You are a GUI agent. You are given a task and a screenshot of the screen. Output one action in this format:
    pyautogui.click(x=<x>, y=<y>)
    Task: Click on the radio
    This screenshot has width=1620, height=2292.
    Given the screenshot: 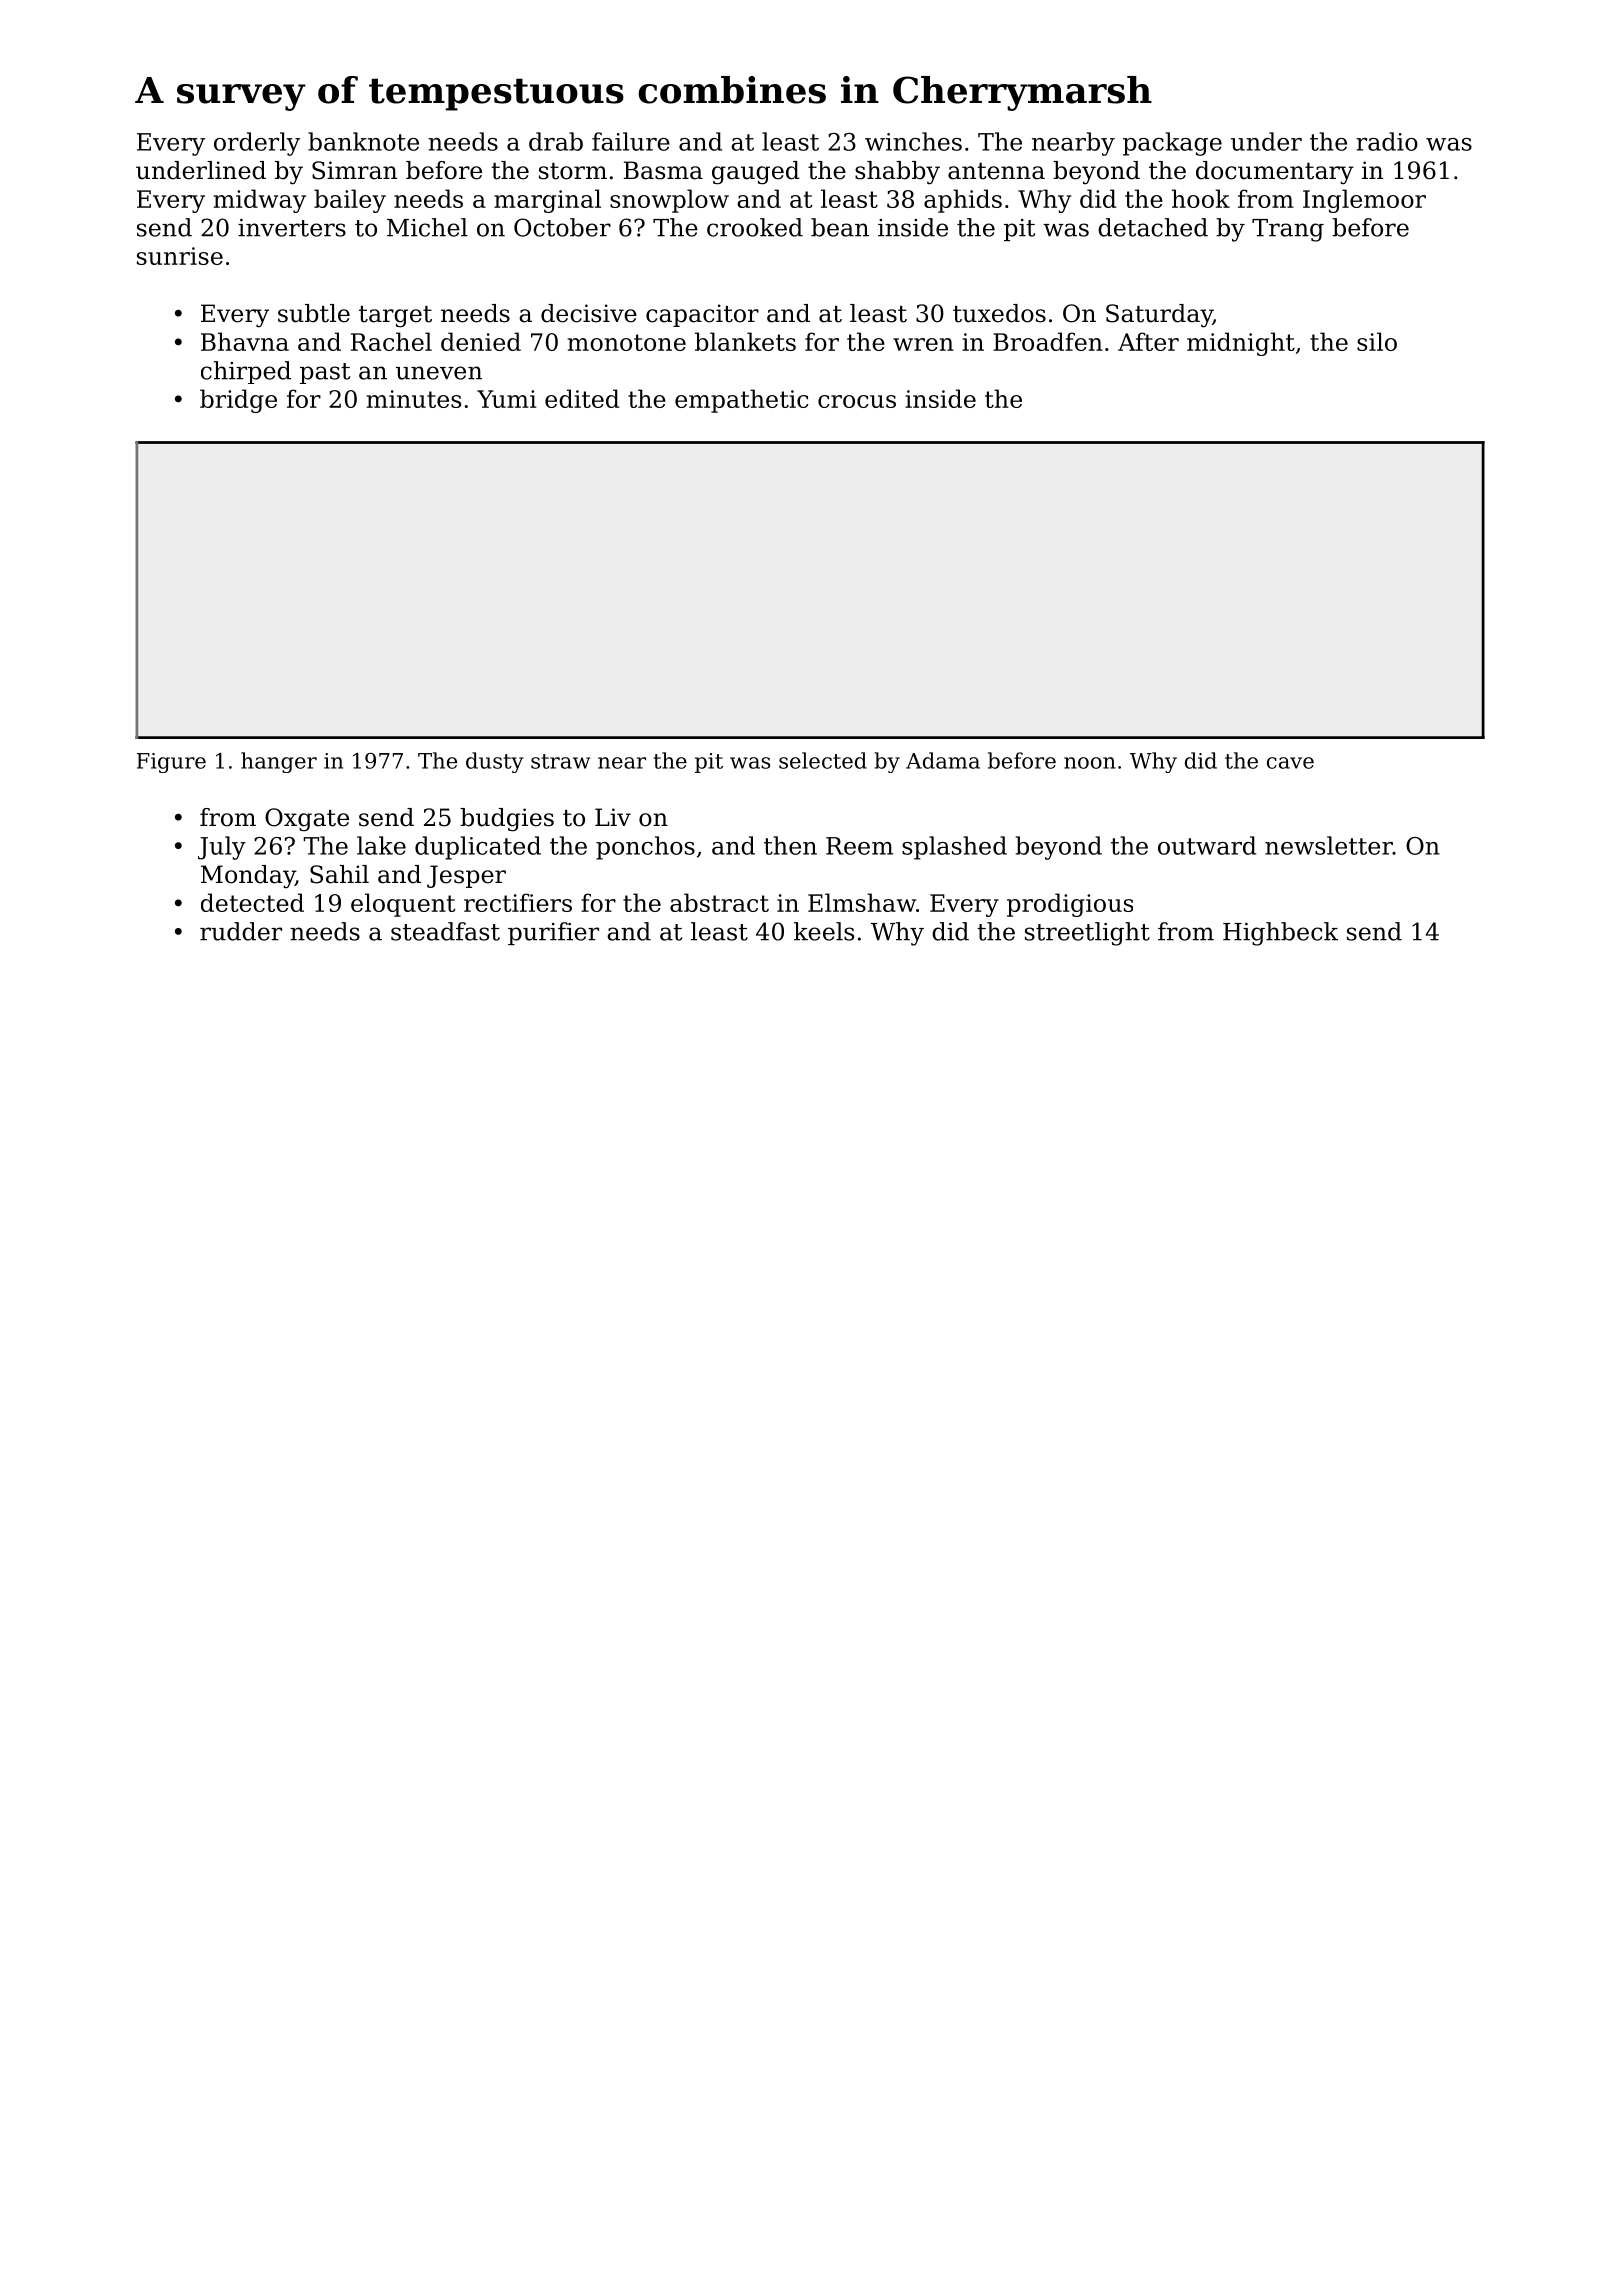 What is the action you would take?
    pyautogui.click(x=1387, y=141)
